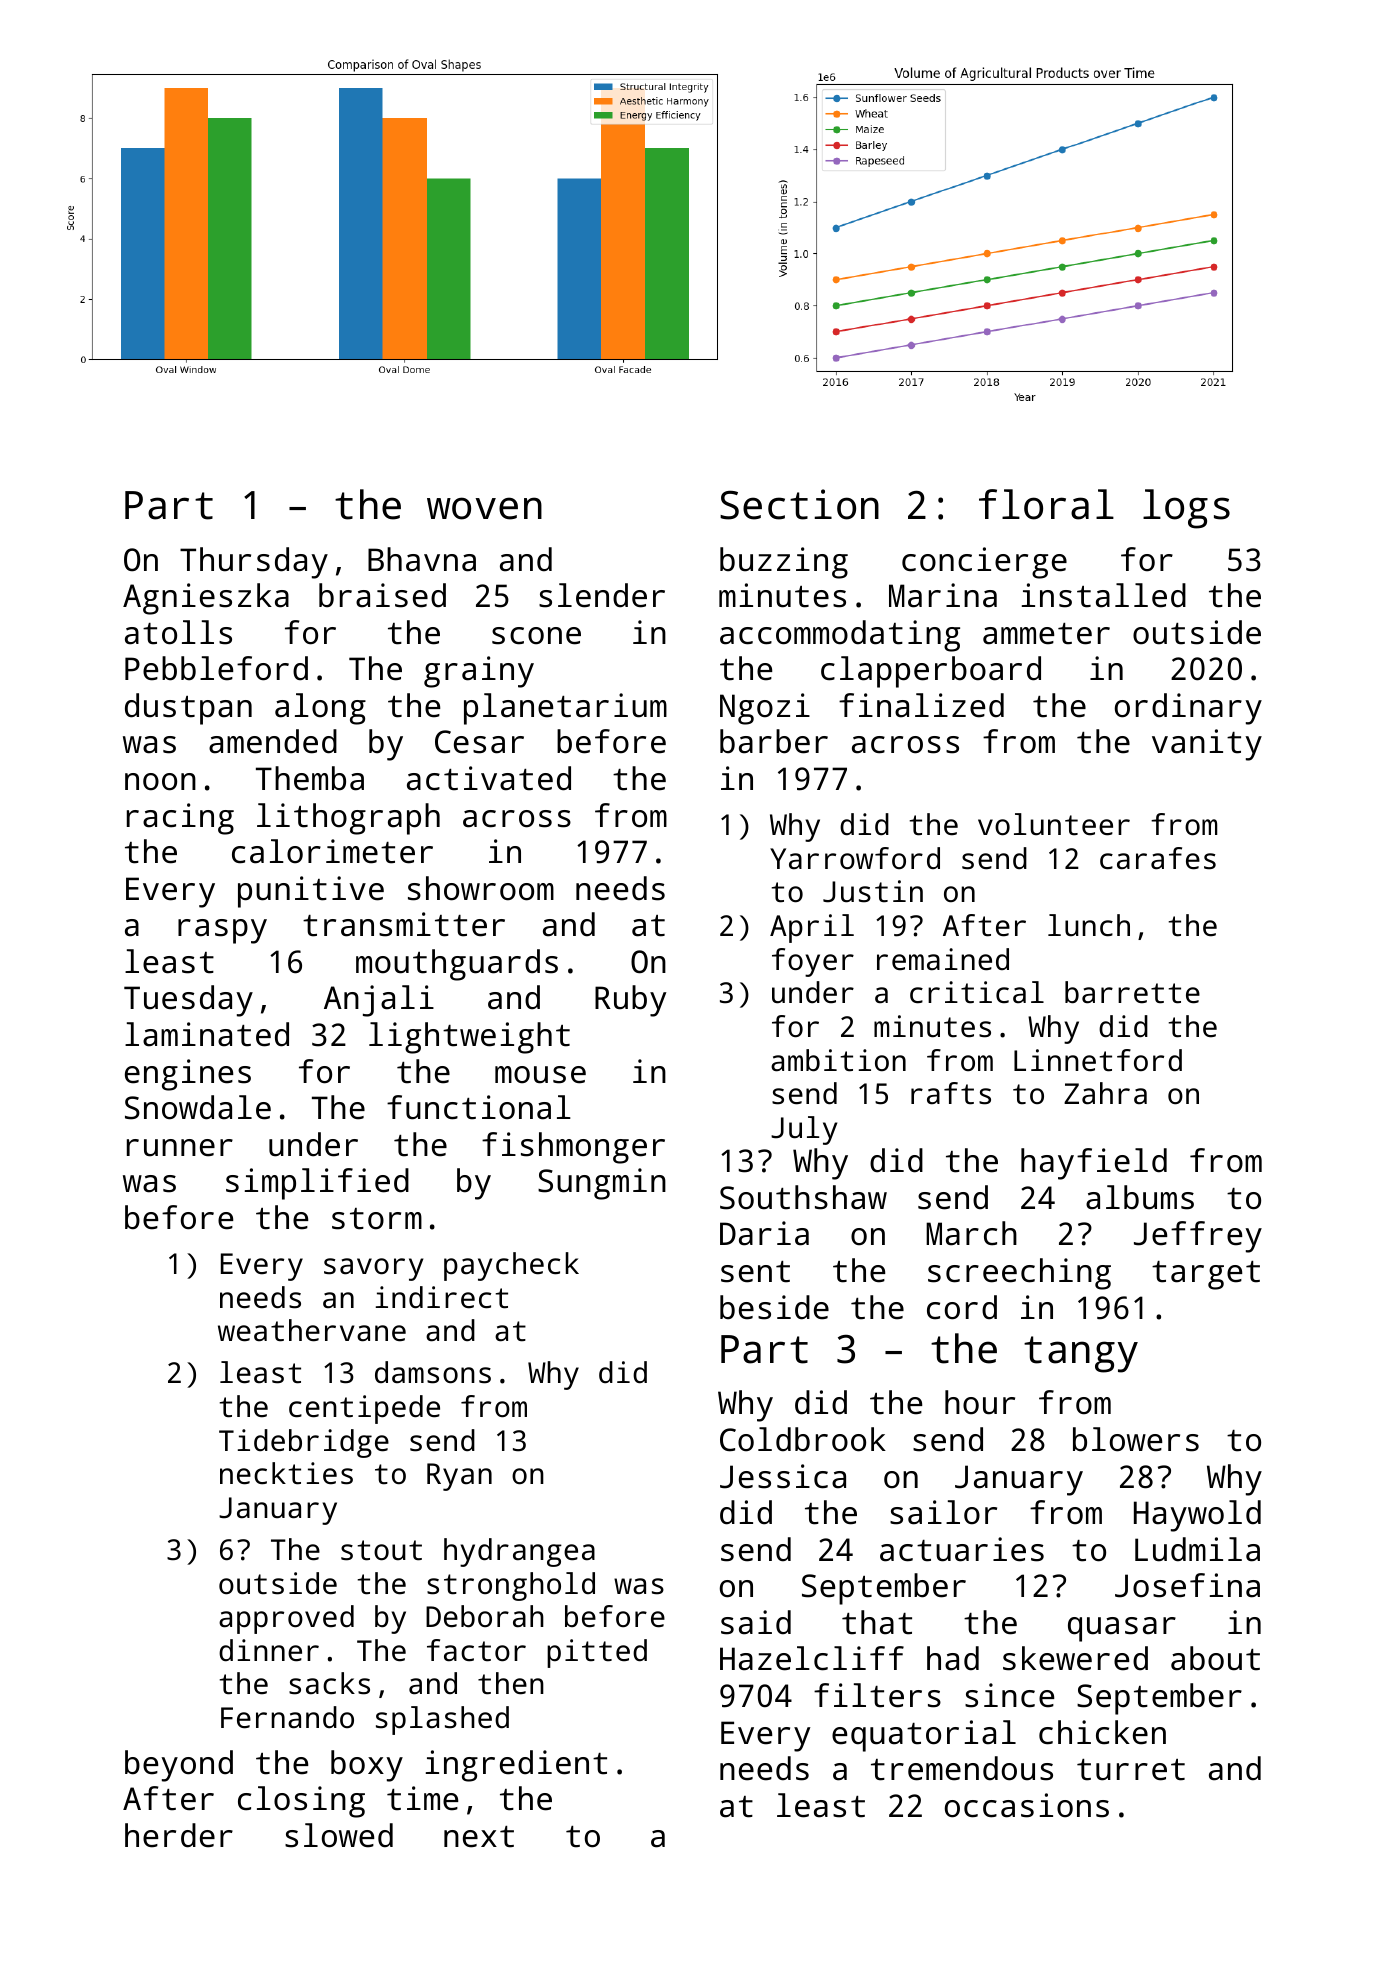  What do you see at coordinates (784, 563) in the screenshot?
I see `buzzing` at bounding box center [784, 563].
